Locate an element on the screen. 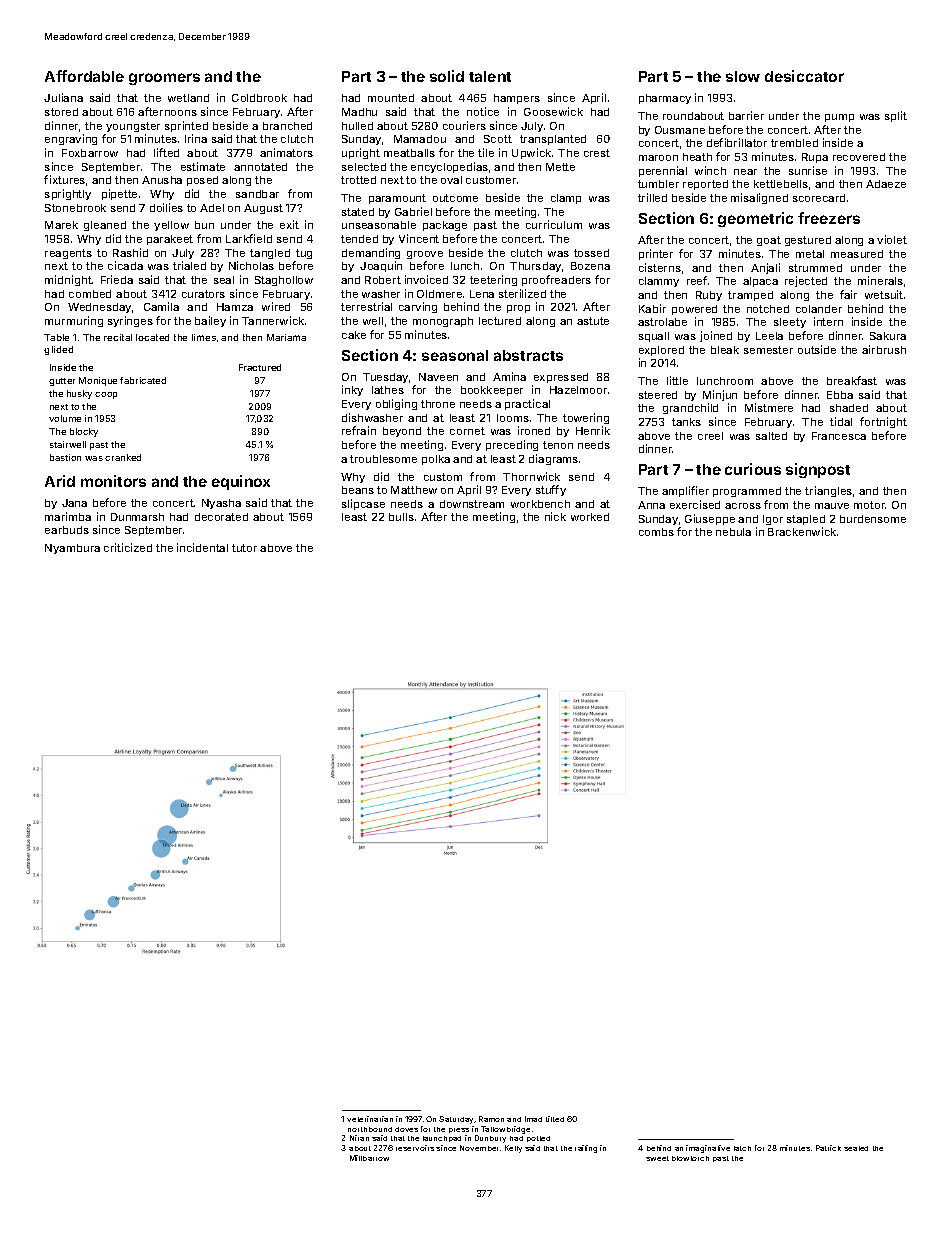 The image size is (952, 1233). desiccator is located at coordinates (804, 76).
